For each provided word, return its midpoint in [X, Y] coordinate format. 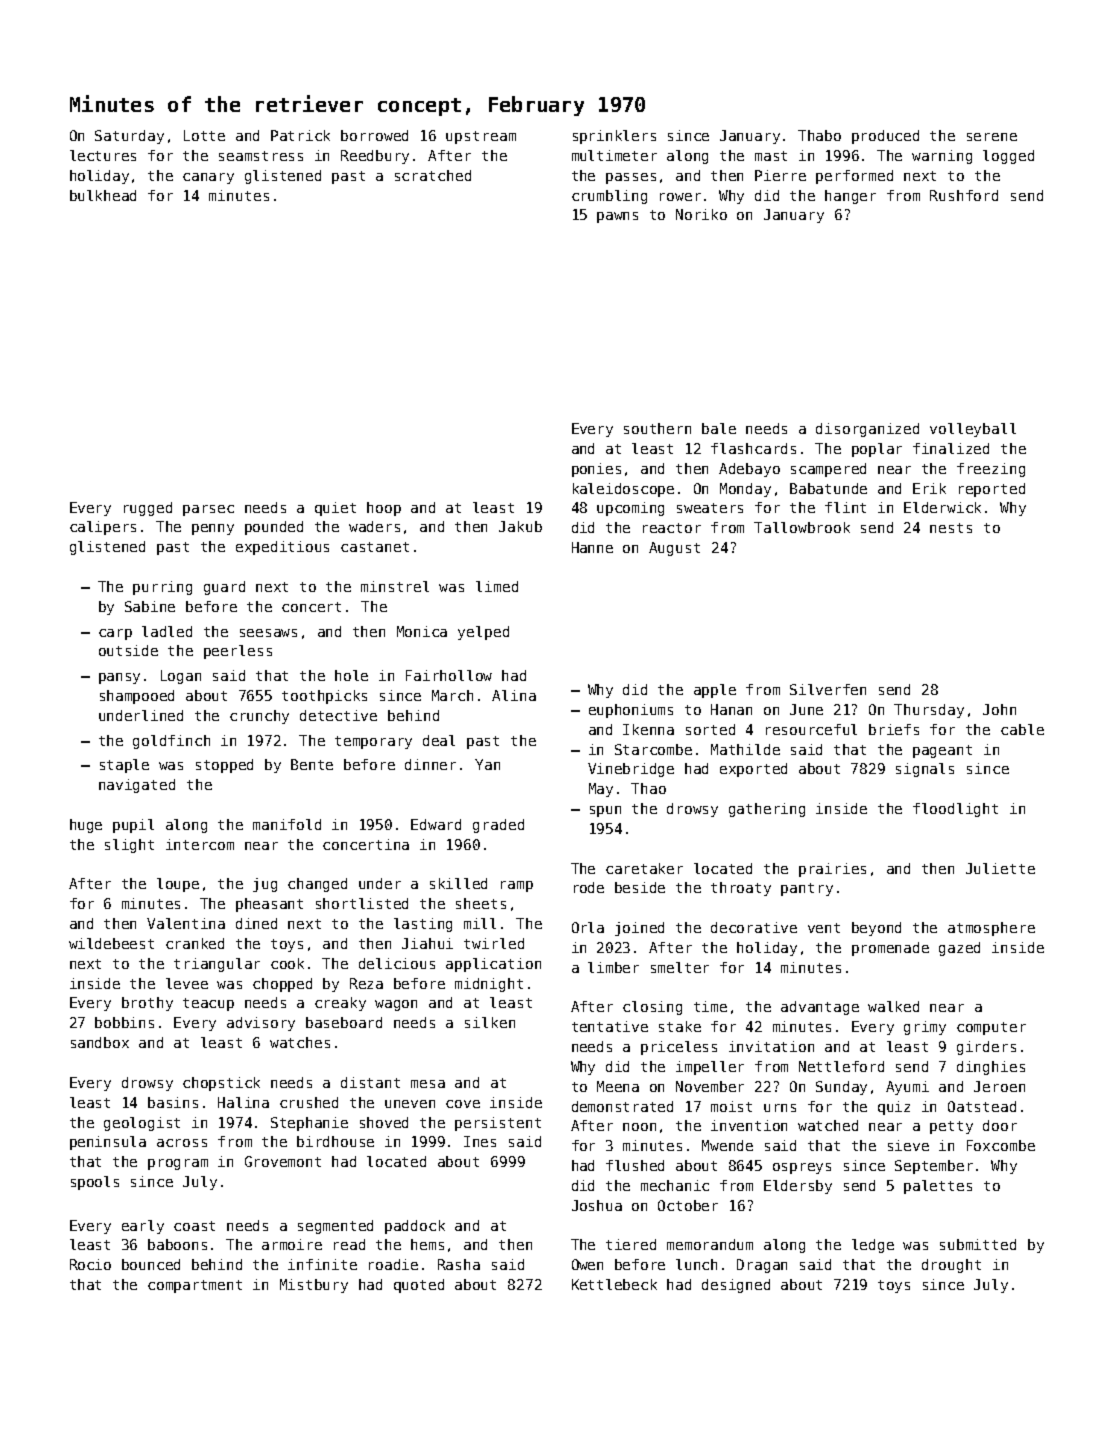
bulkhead [103, 195]
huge [86, 826]
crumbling [609, 197]
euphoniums [631, 711]
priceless [679, 1048]
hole [351, 675]
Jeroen [999, 1086]
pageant [942, 751]
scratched [433, 175]
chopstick [221, 1084]
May [601, 790]
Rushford [964, 195]
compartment [195, 1286]
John [999, 709]
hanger [850, 197]
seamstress [261, 156]
